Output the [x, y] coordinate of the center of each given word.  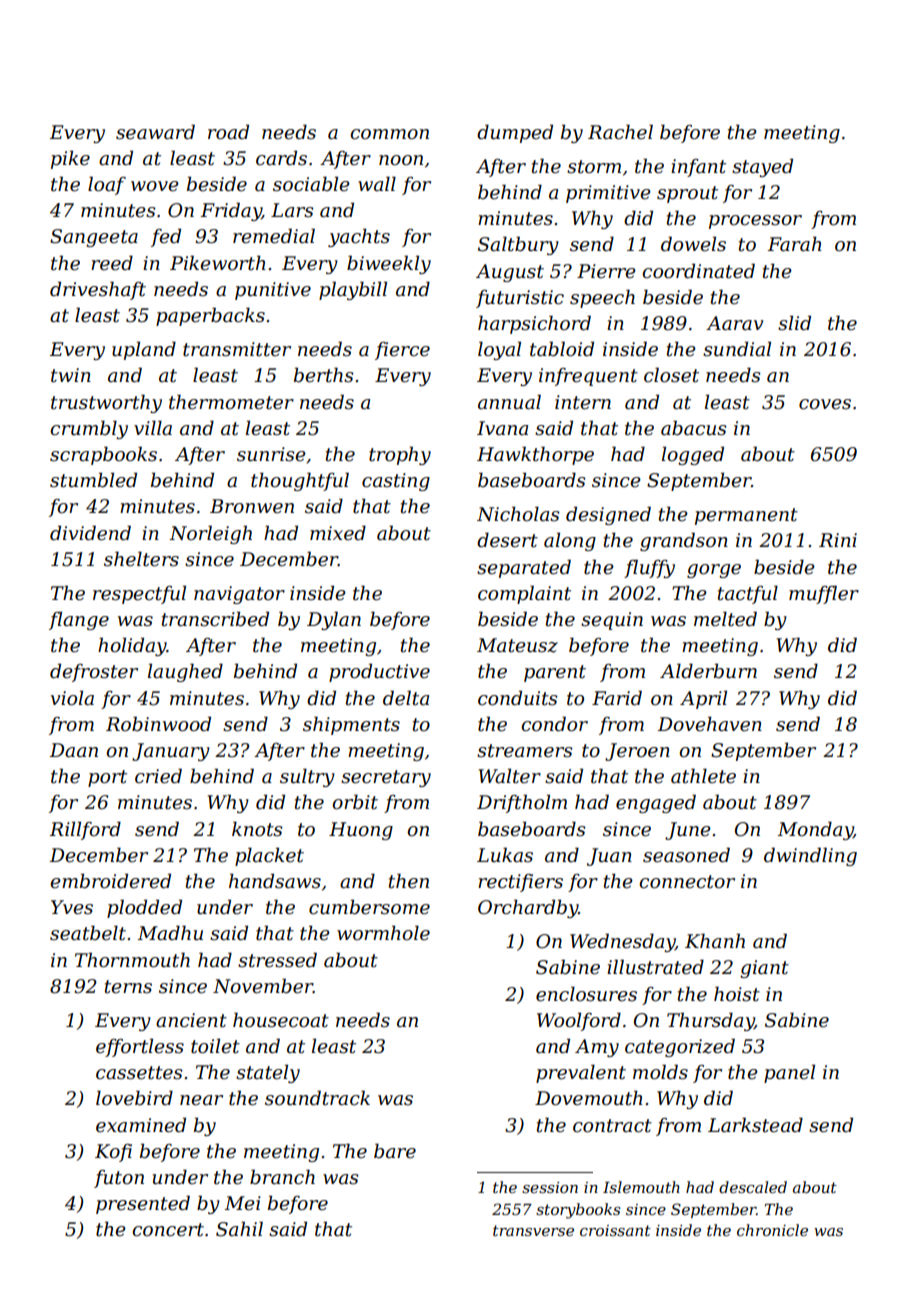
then [409, 881]
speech [602, 298]
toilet [215, 1046]
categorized [680, 1047]
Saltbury [518, 245]
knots [257, 829]
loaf [107, 185]
